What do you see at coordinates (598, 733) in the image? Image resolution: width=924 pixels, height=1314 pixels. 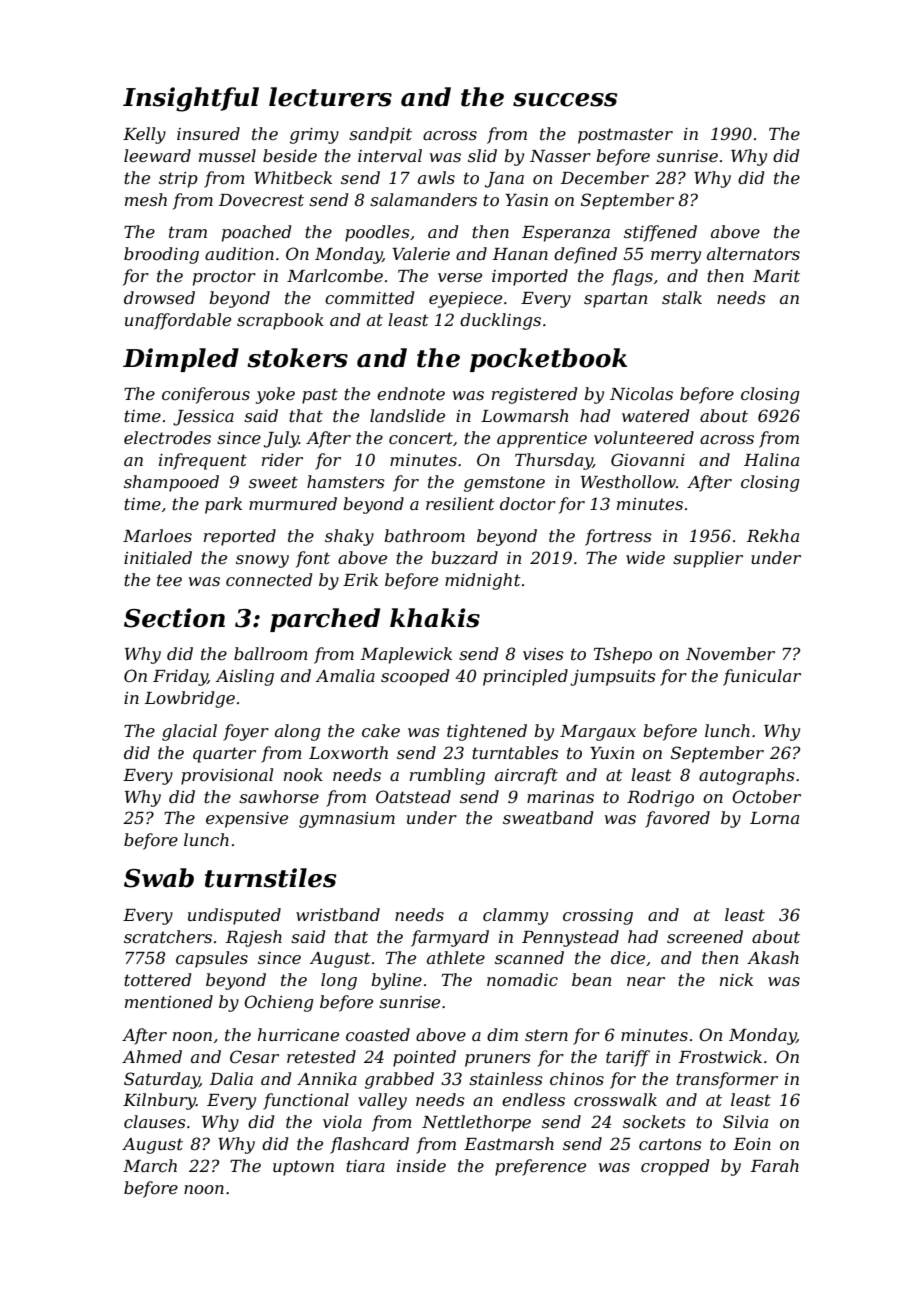 I see `Margaux` at bounding box center [598, 733].
